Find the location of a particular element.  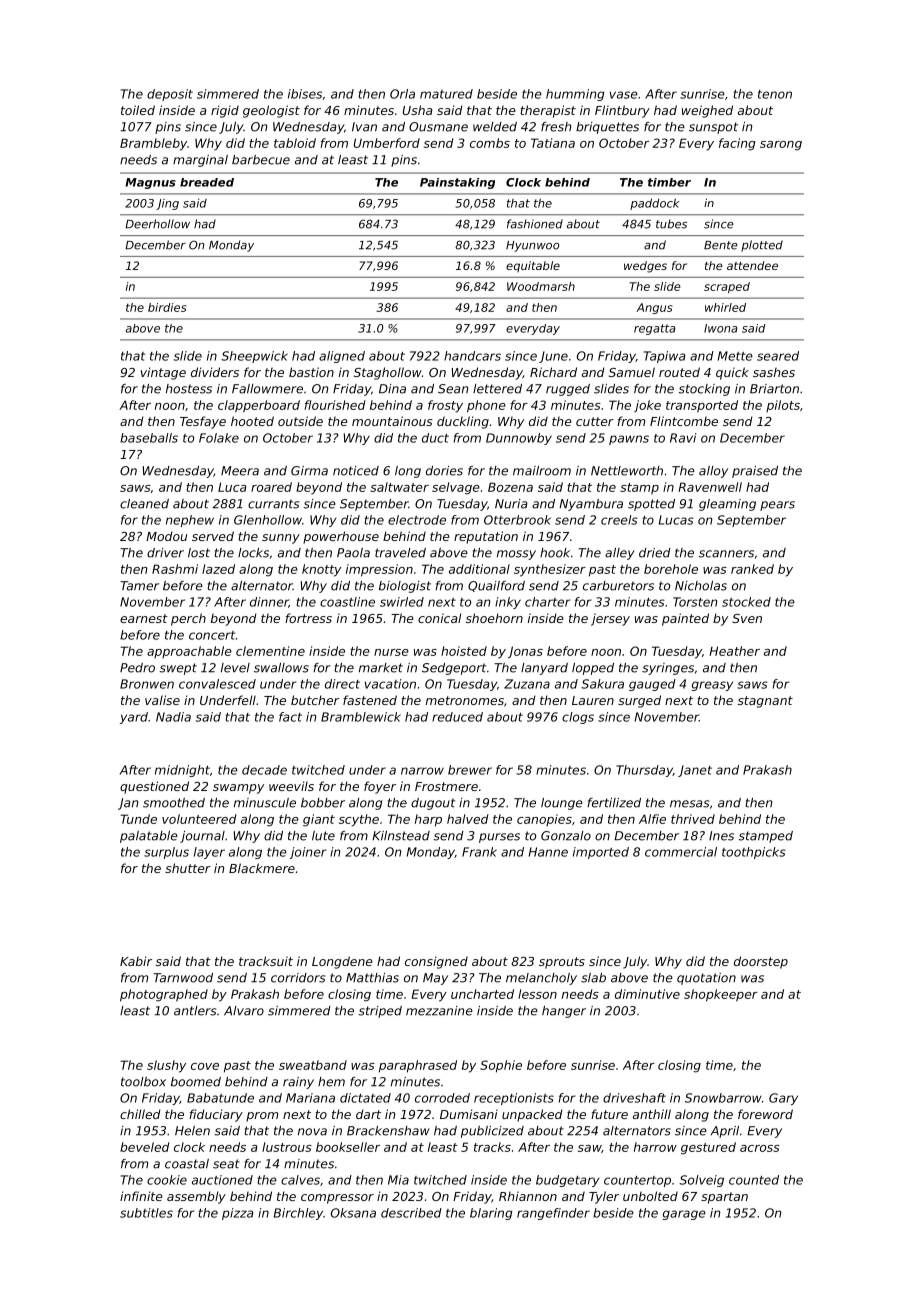

lute is located at coordinates (323, 836).
